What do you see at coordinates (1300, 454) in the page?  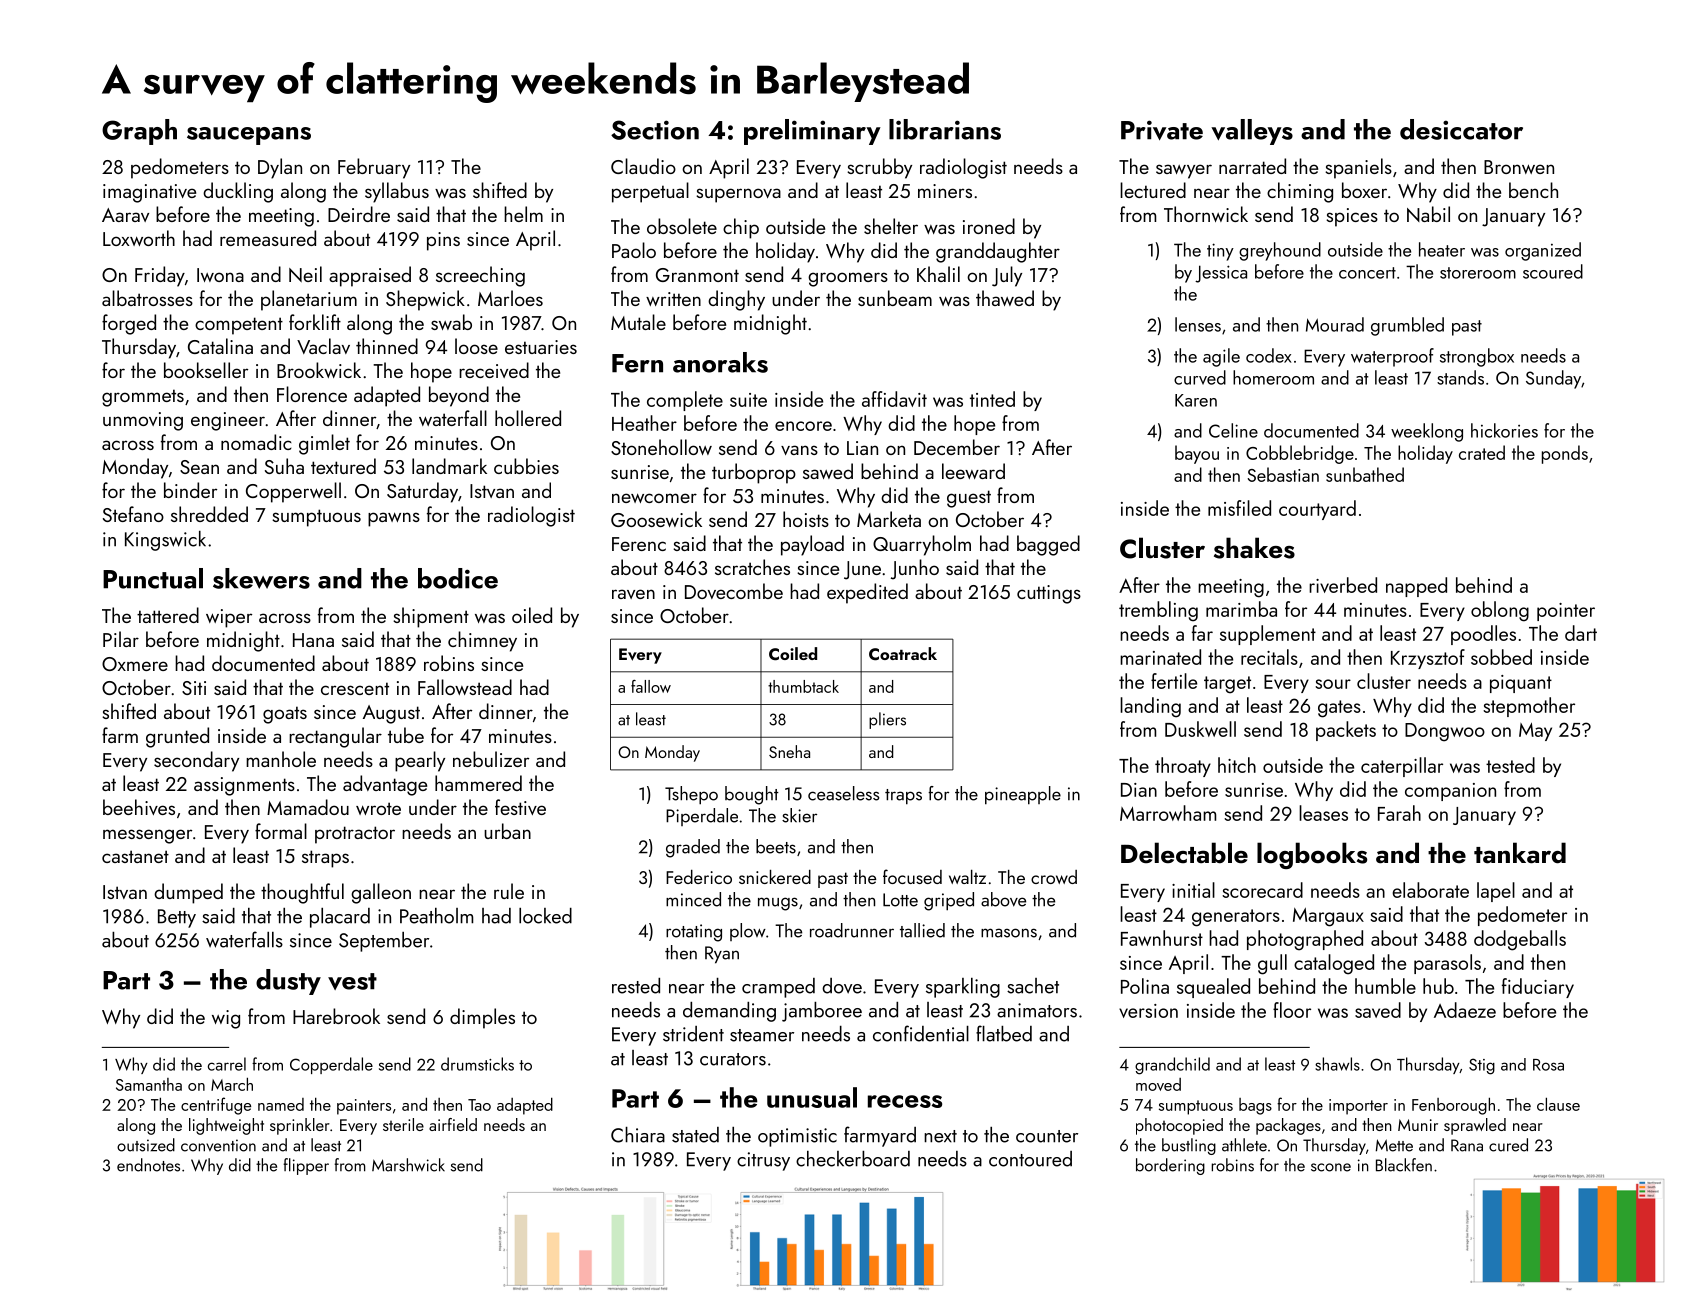 I see `Cobblebridge` at bounding box center [1300, 454].
